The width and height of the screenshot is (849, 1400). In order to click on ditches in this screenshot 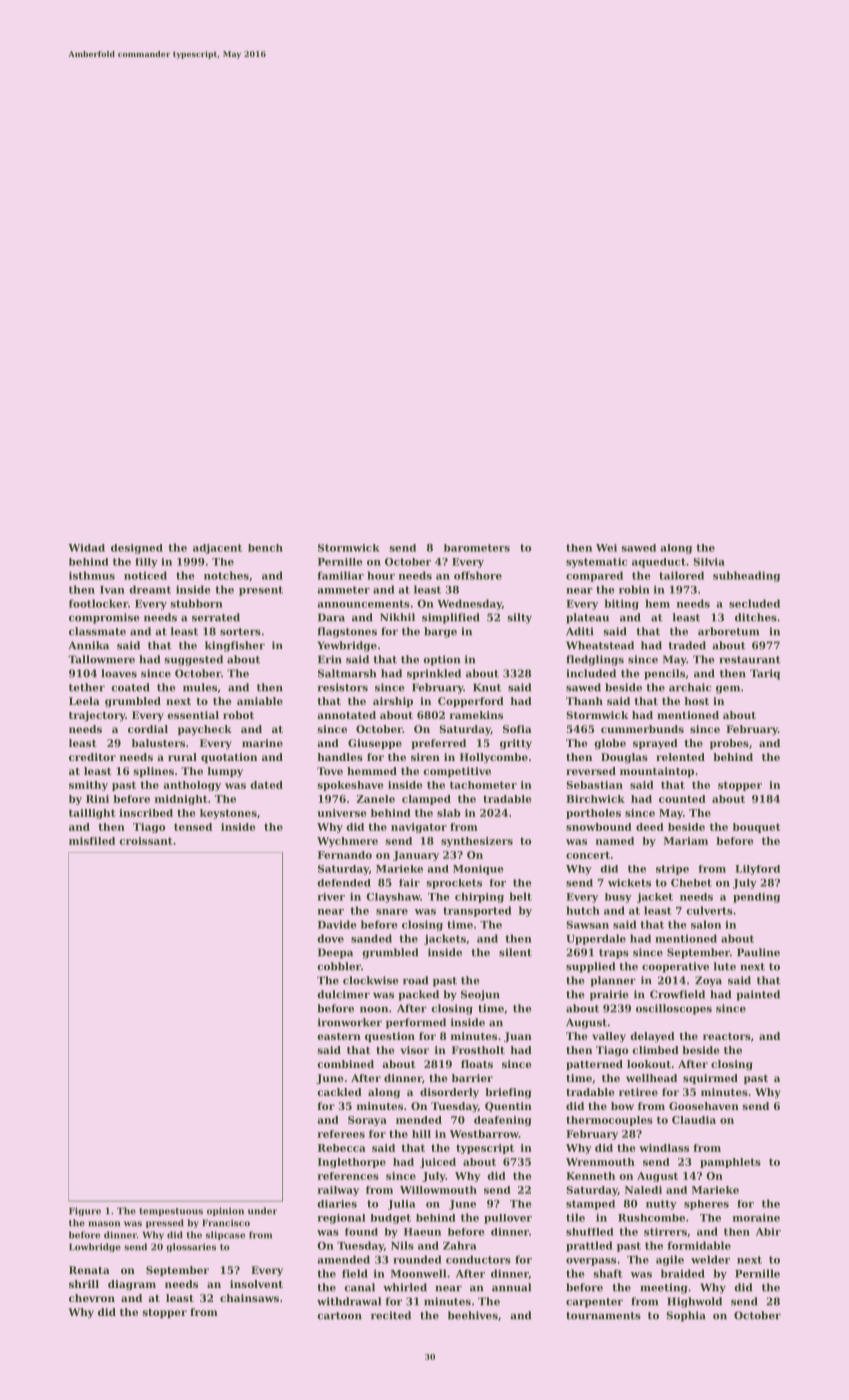, I will do `click(756, 617)`.
